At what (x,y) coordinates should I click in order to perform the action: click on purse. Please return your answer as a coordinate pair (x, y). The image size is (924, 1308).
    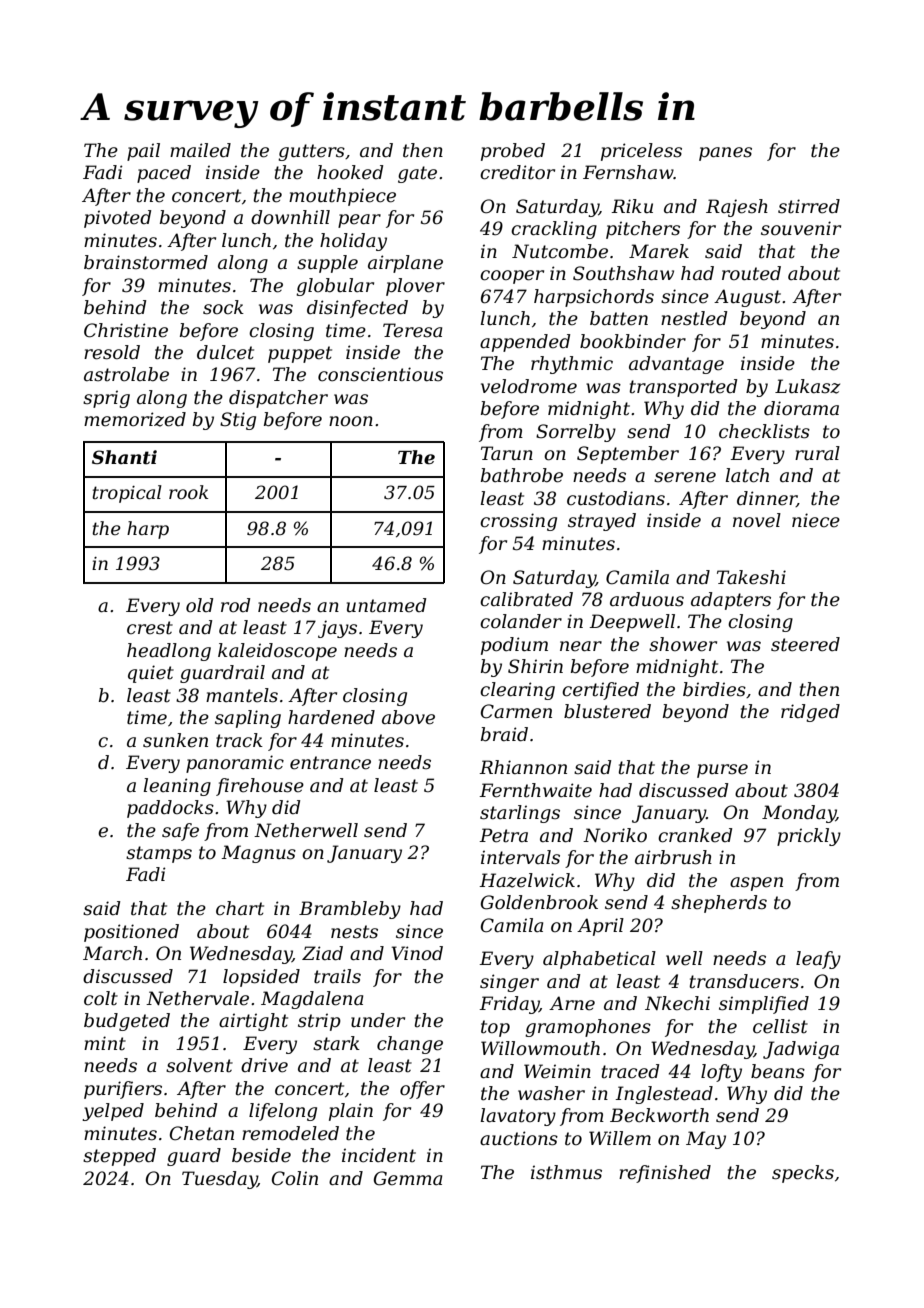
    Looking at the image, I should click on (722, 771).
